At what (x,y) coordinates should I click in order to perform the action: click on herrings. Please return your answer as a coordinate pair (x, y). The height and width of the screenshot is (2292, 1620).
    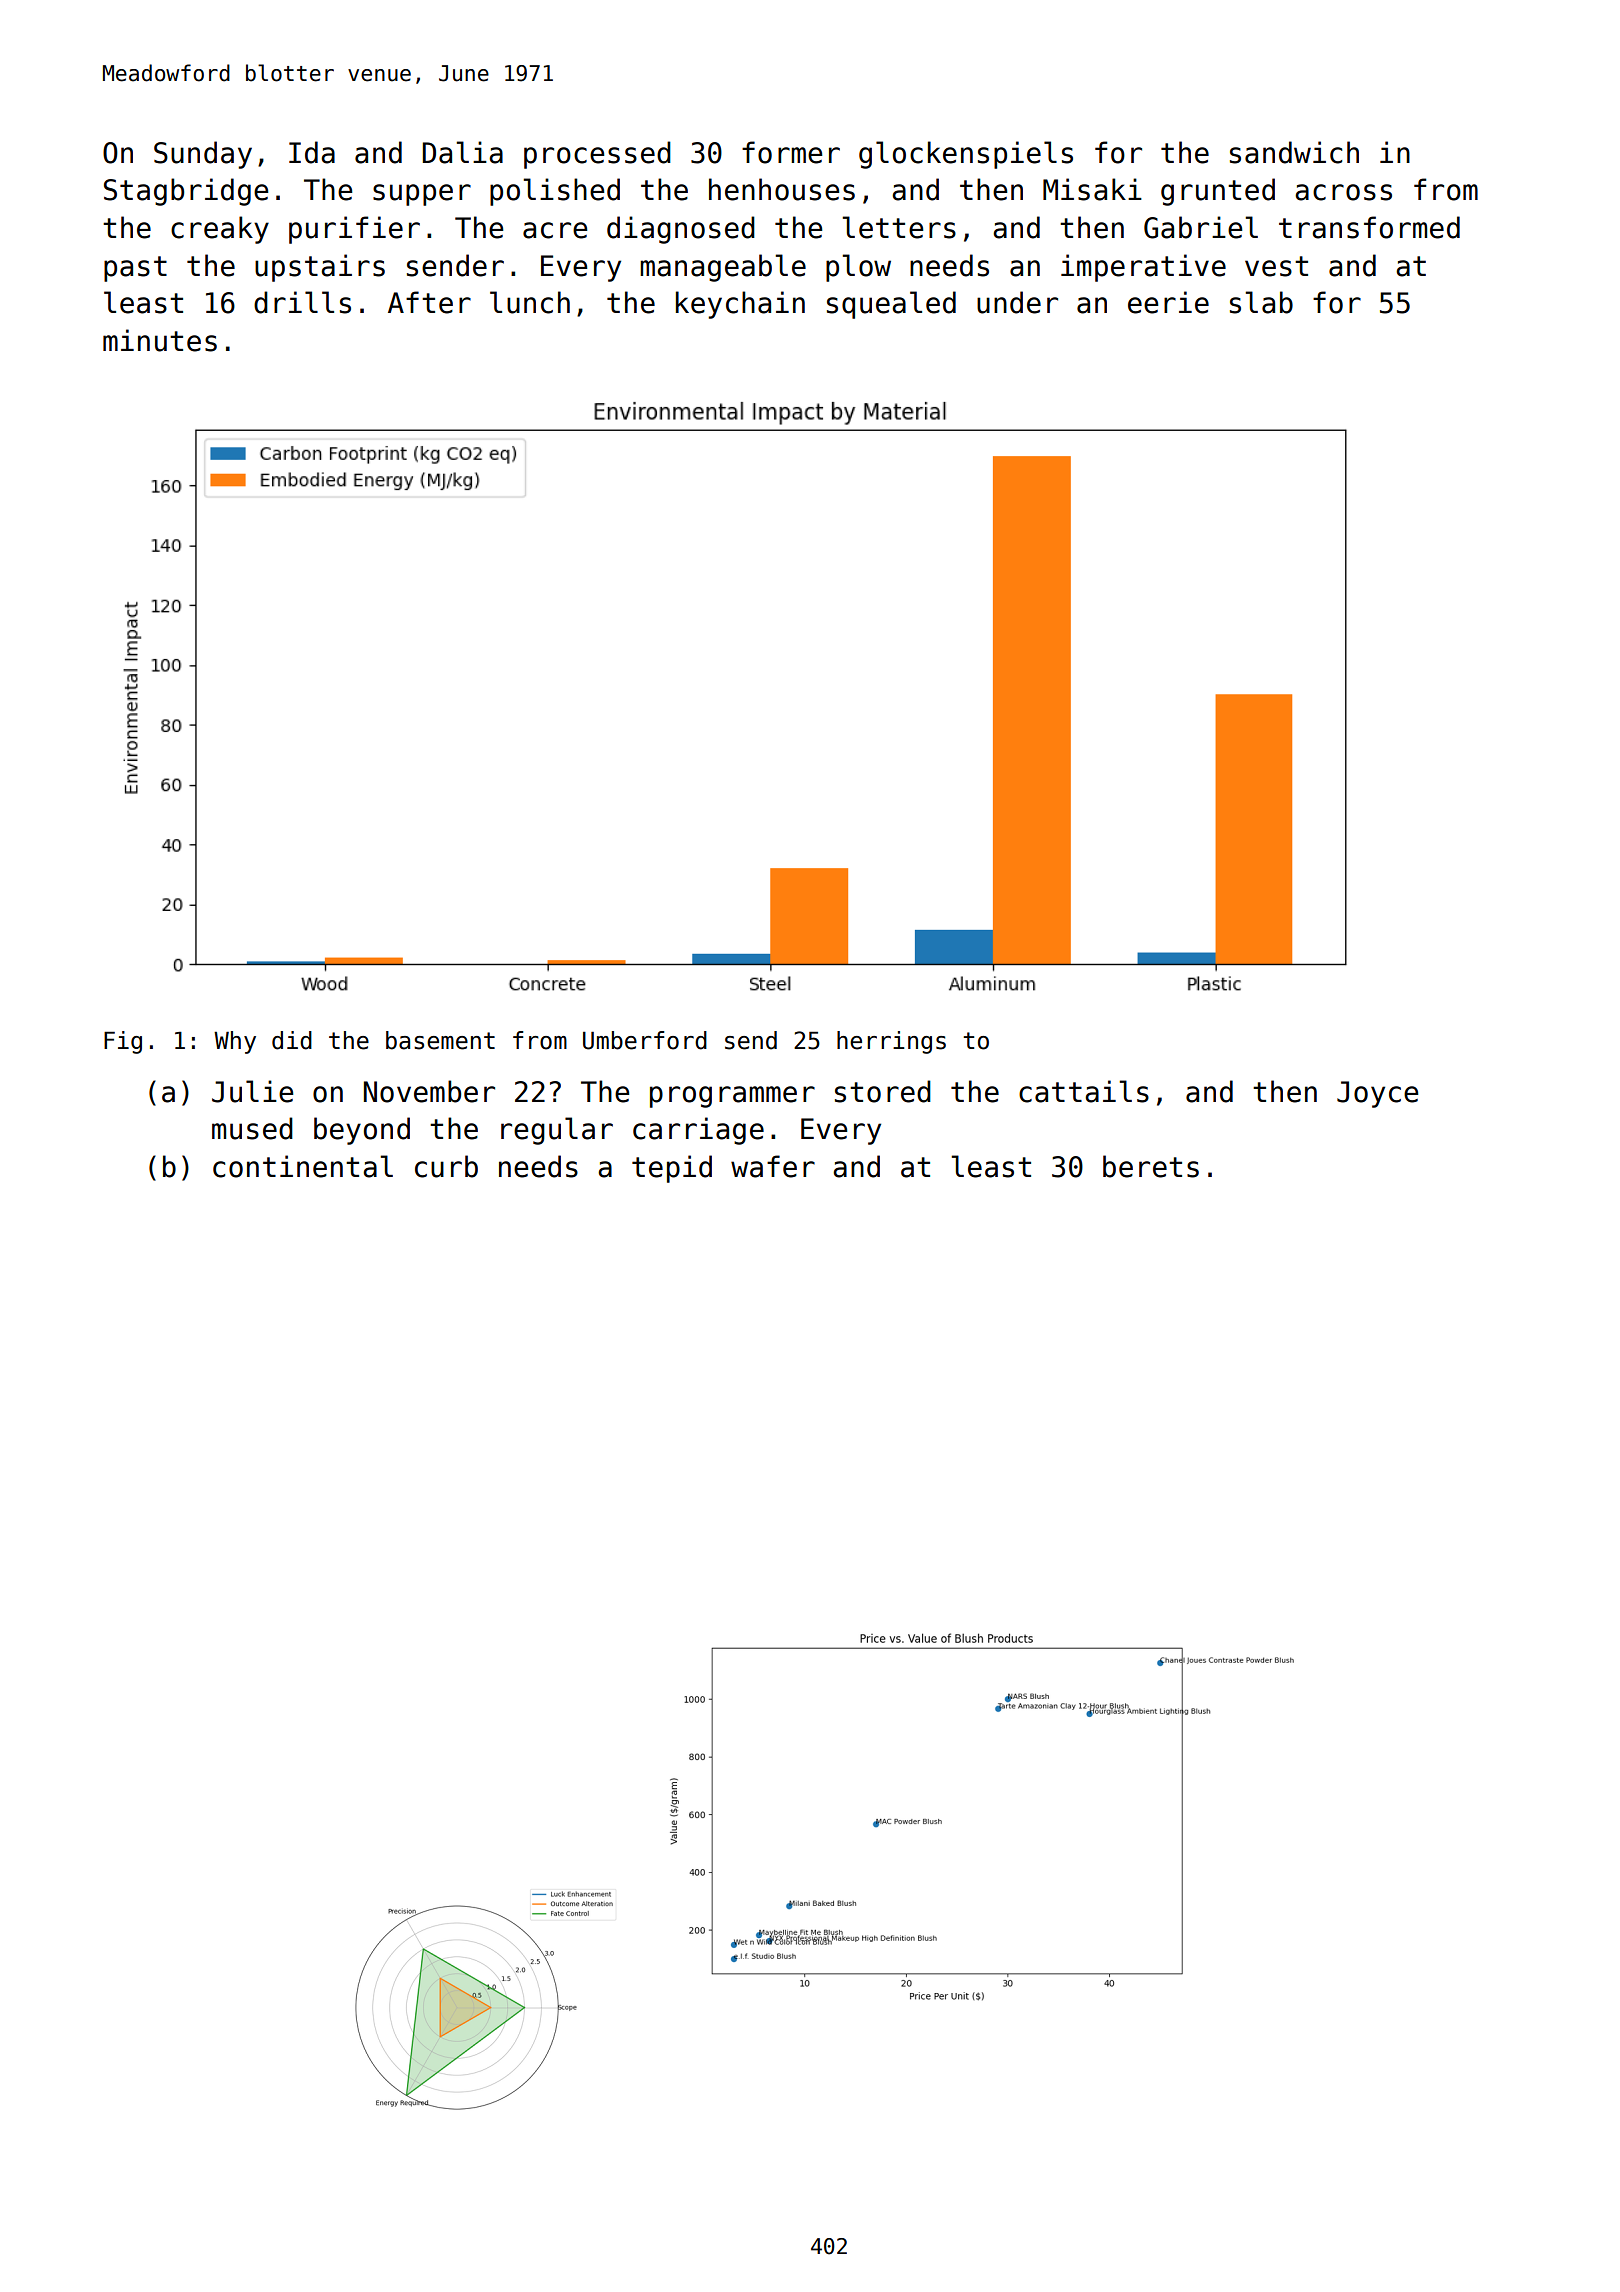
    Looking at the image, I should click on (891, 1042).
